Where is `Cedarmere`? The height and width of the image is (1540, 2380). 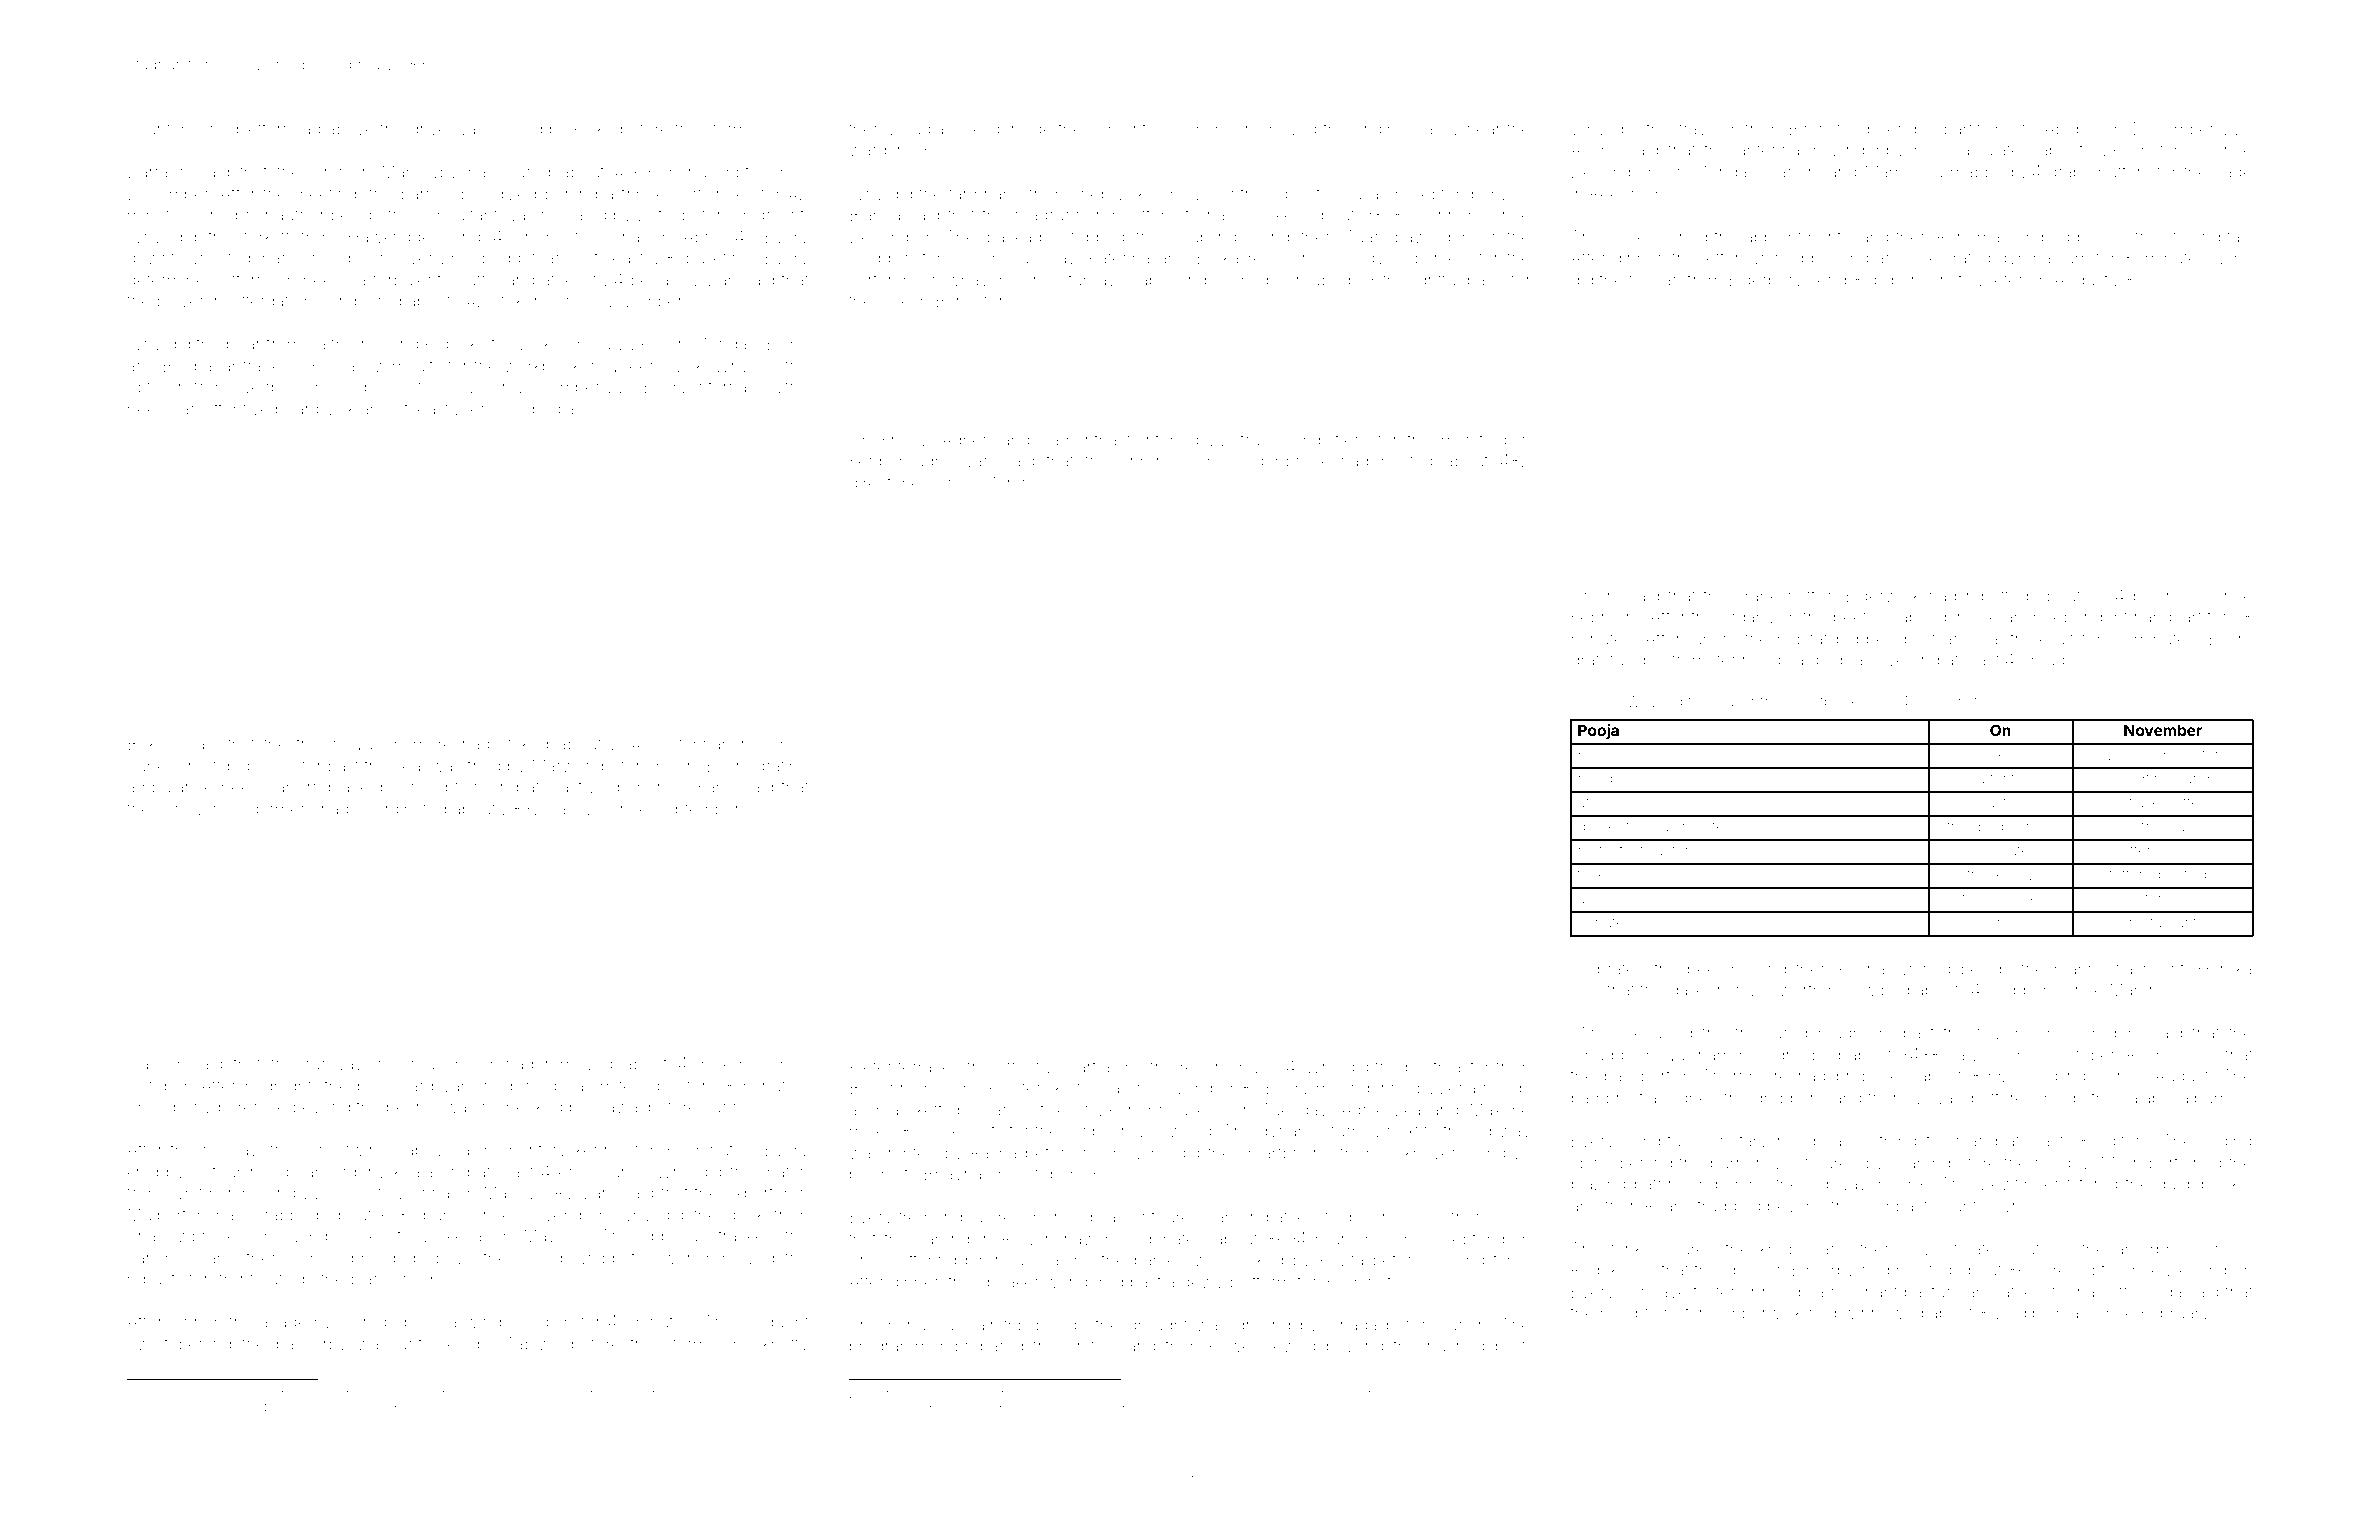 Cedarmere is located at coordinates (271, 808).
